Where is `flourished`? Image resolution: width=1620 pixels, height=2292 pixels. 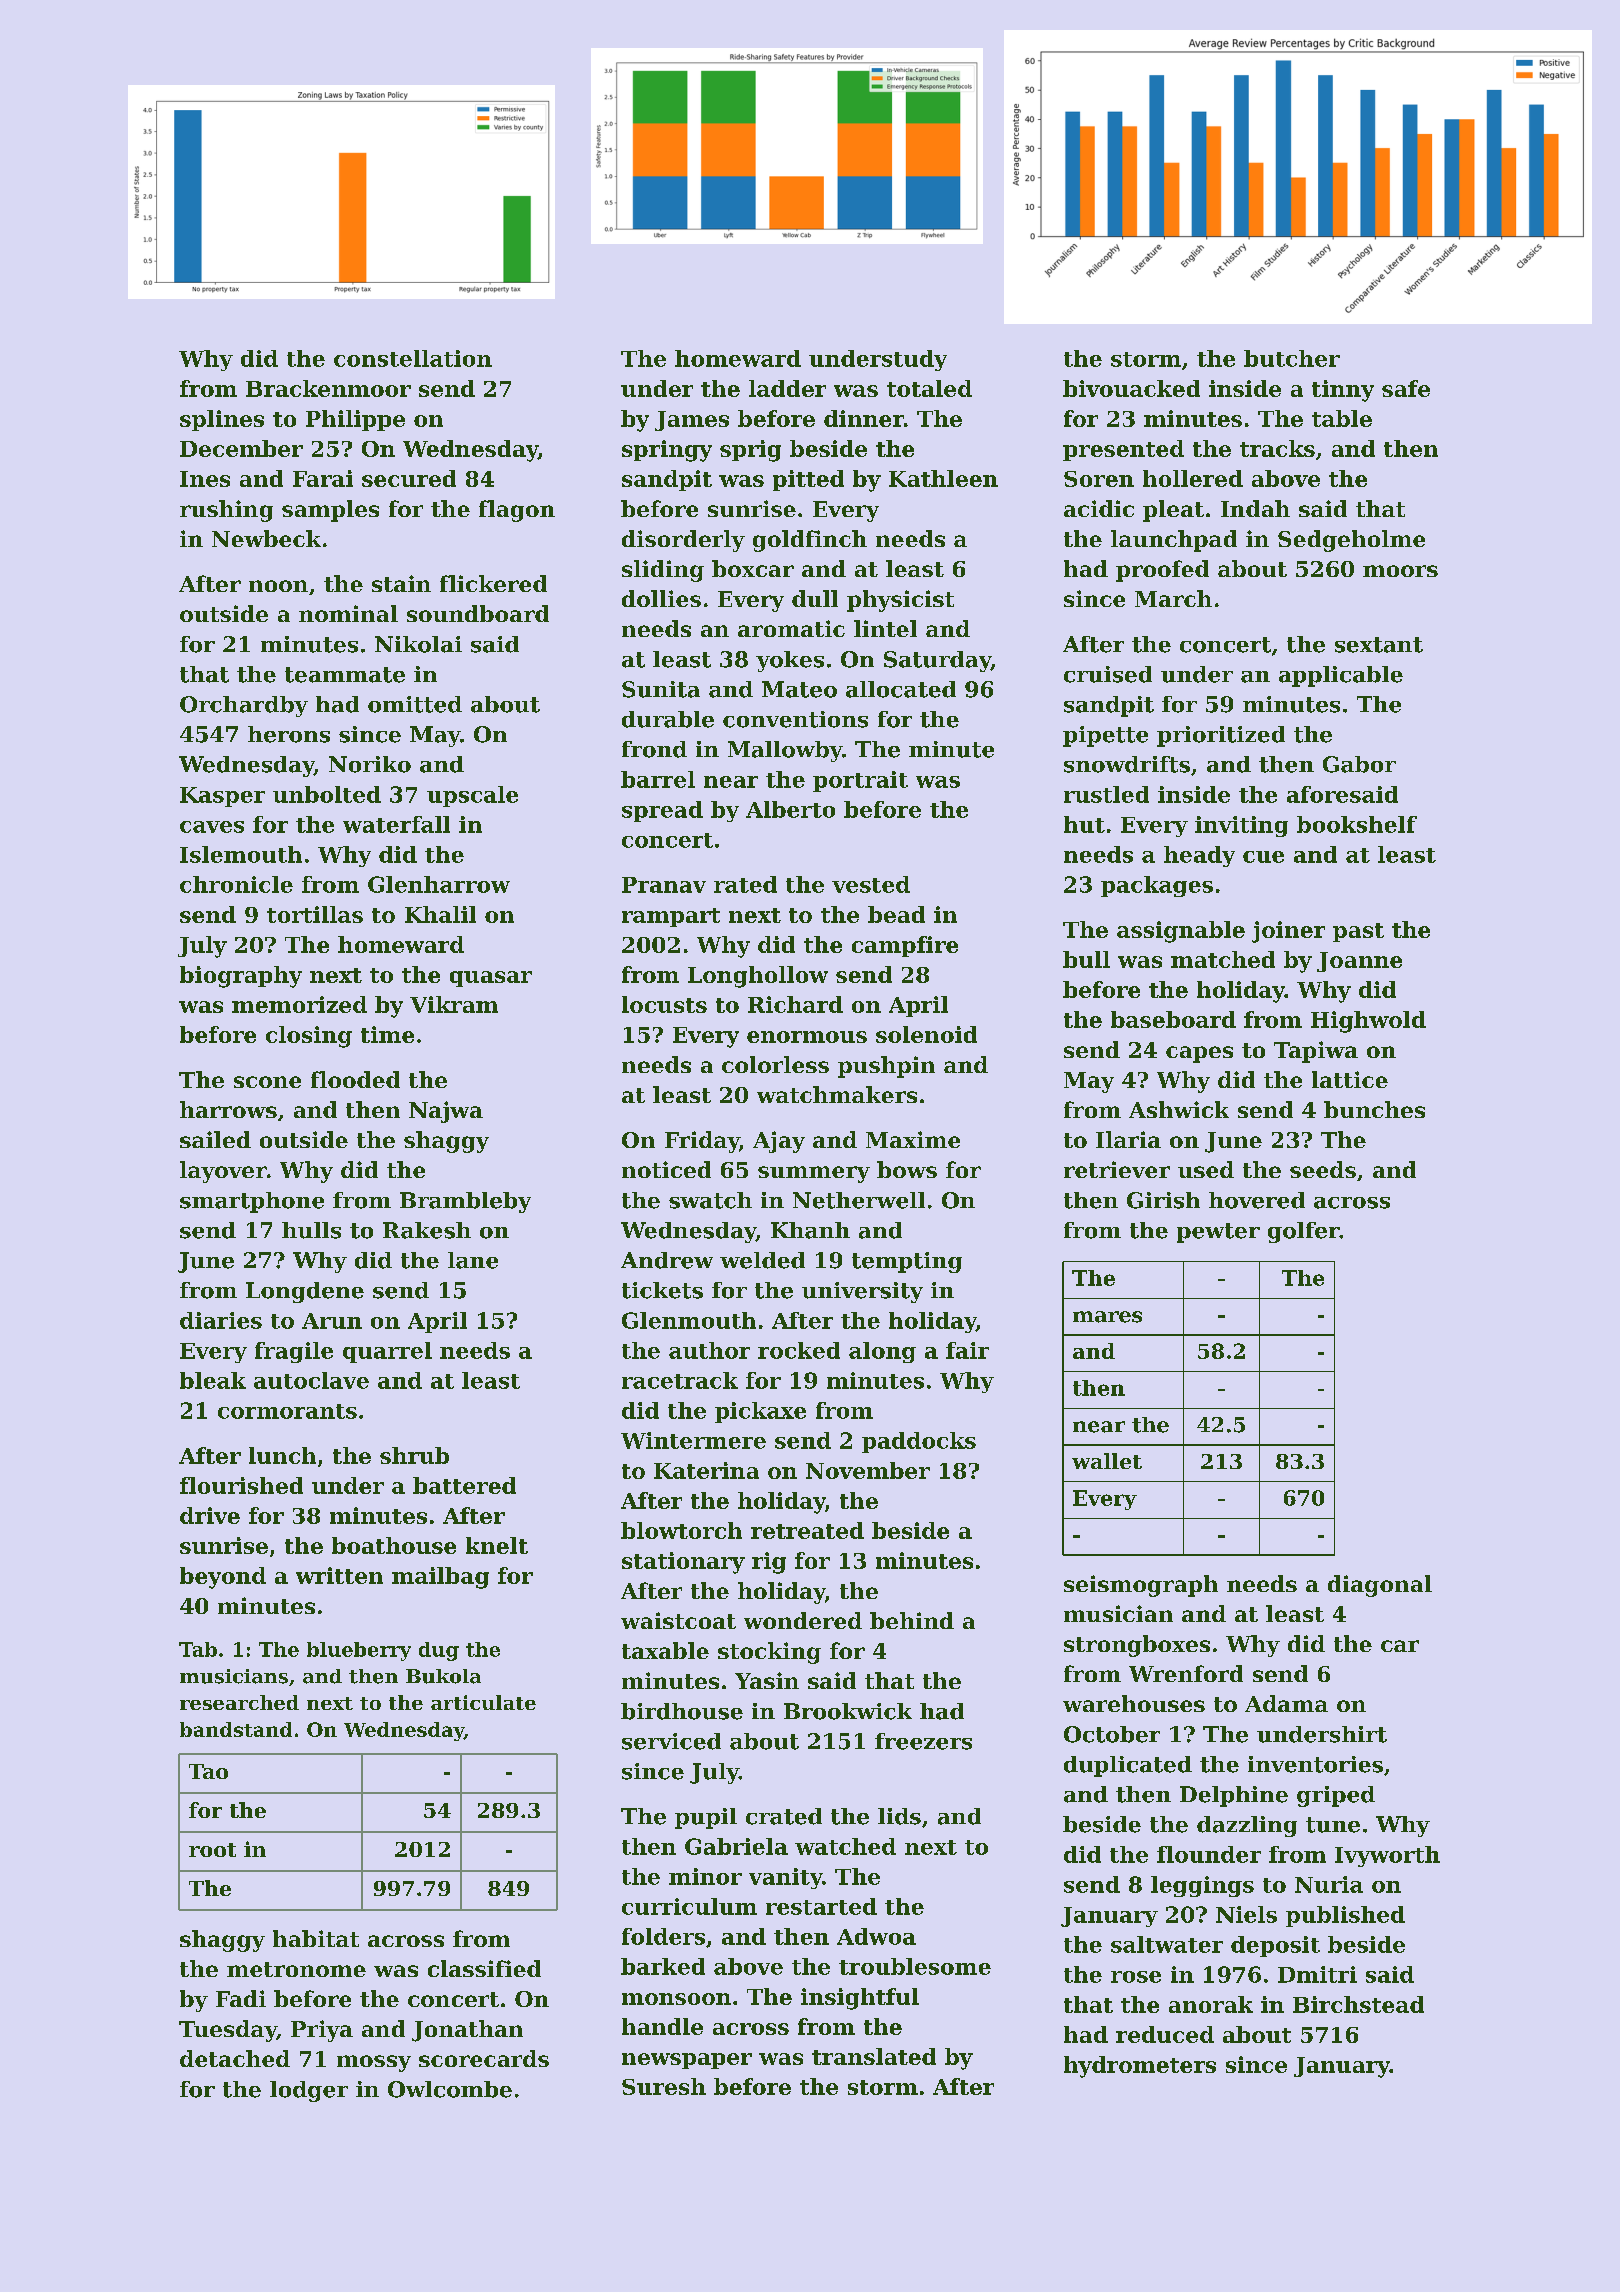
flourished is located at coordinates (241, 1485).
